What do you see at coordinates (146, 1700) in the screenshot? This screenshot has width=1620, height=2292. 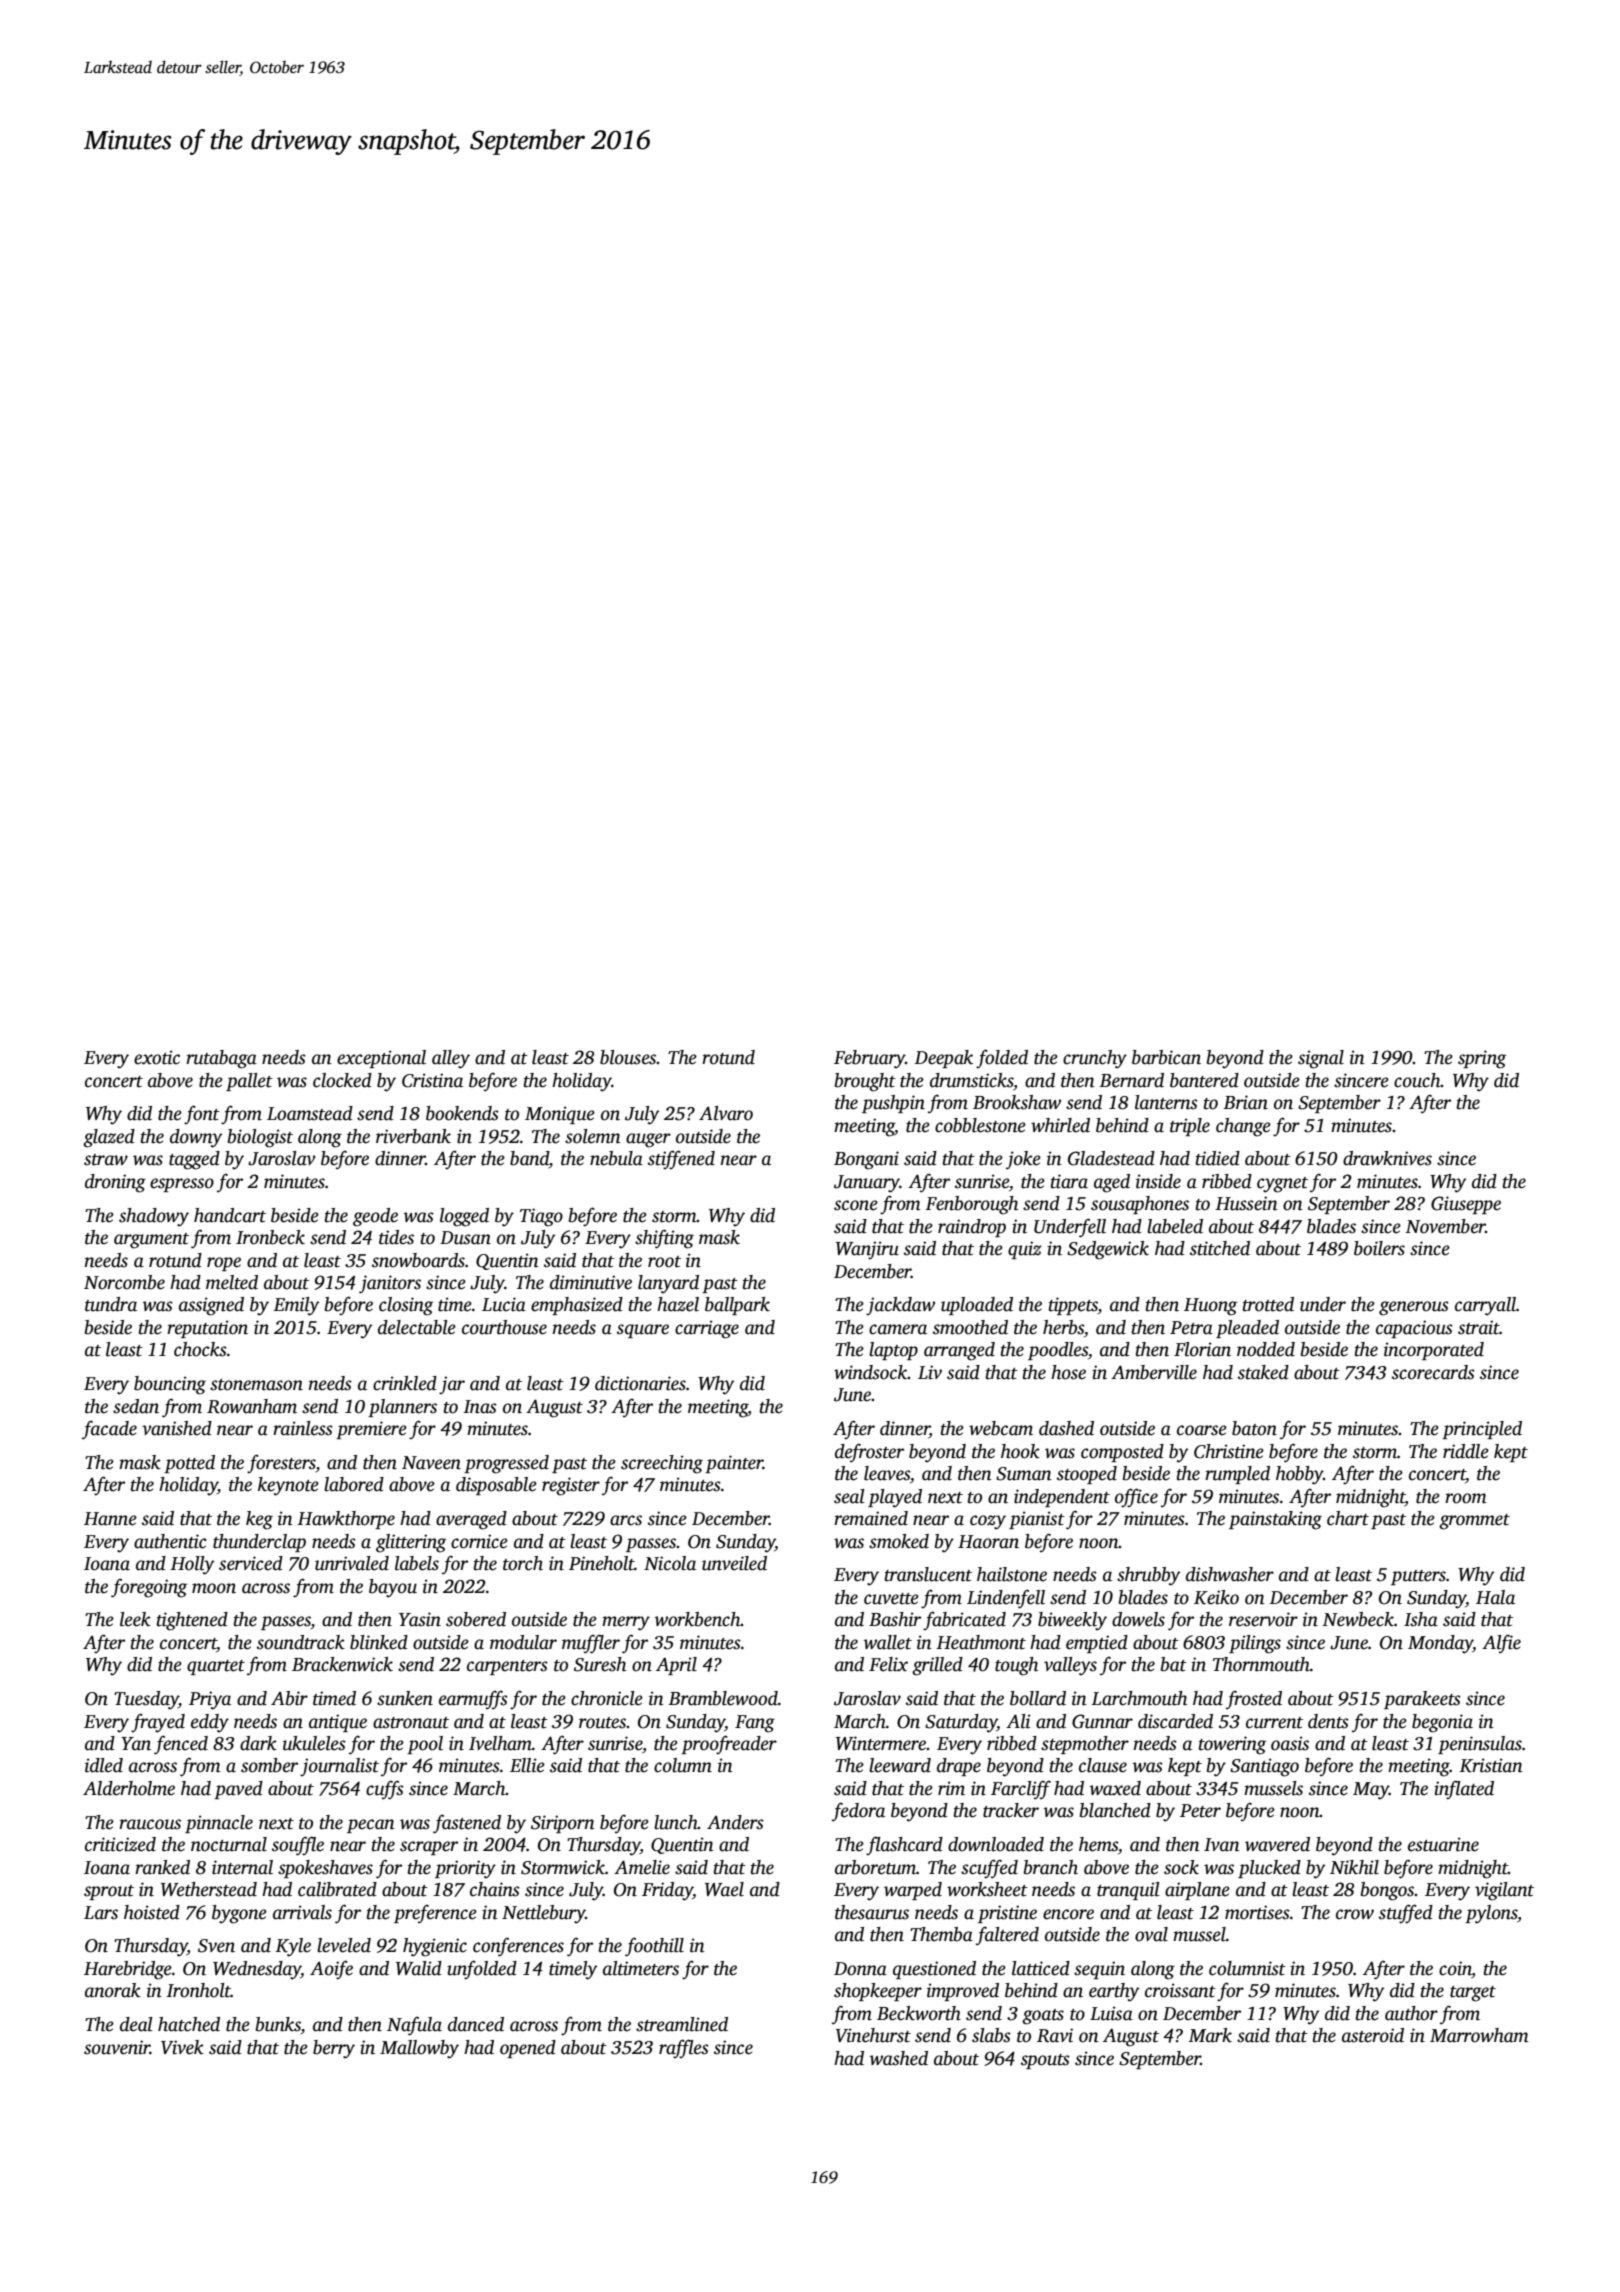 I see `Tuesday` at bounding box center [146, 1700].
